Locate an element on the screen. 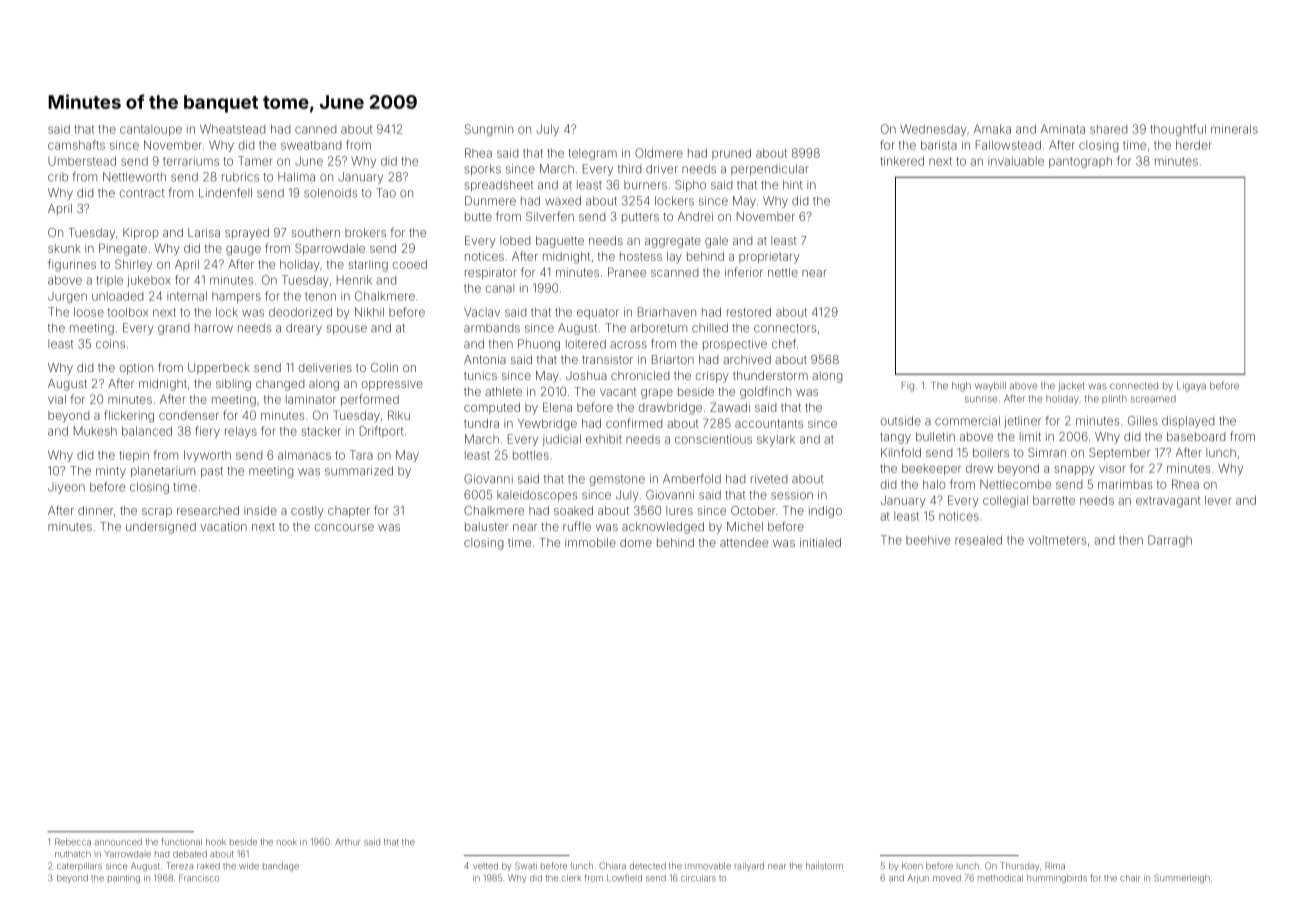 The image size is (1308, 924). Rima is located at coordinates (1055, 866).
